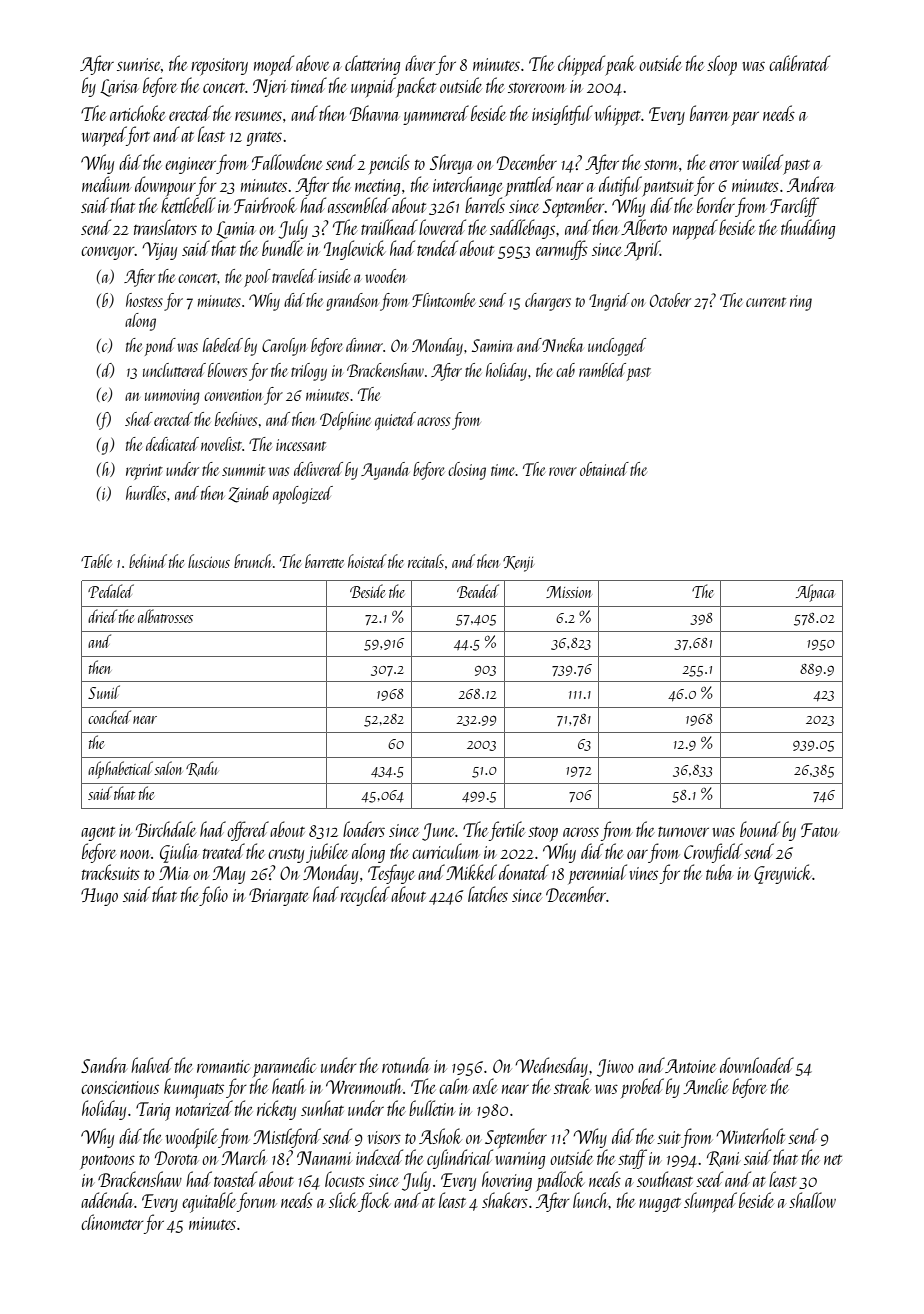  What do you see at coordinates (683, 831) in the document?
I see `turnover` at bounding box center [683, 831].
